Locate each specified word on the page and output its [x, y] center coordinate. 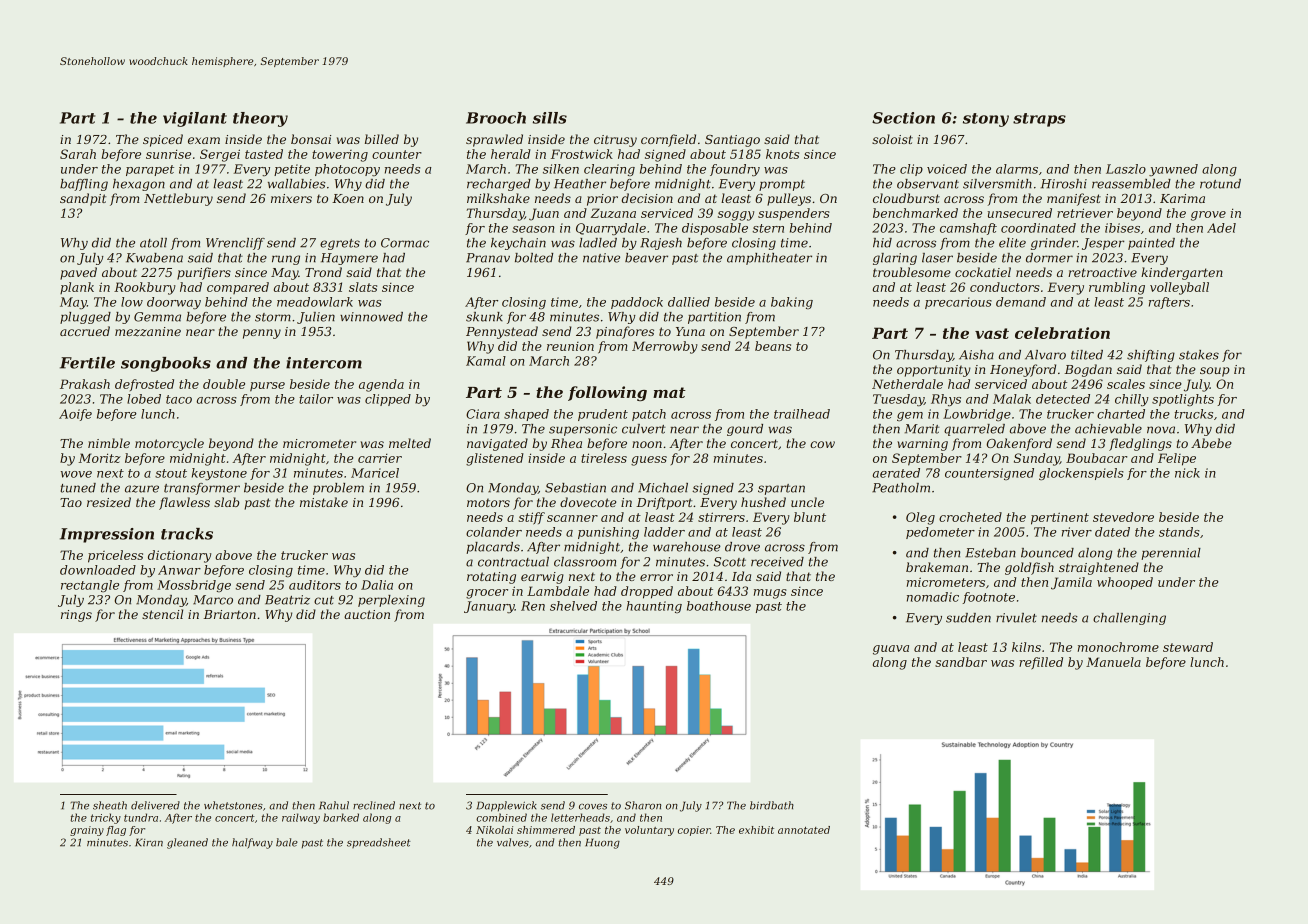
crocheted [970, 517]
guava [891, 650]
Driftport [664, 503]
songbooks [166, 364]
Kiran [149, 842]
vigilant [195, 119]
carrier [380, 458]
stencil [162, 614]
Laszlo [1126, 169]
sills [550, 118]
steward [1188, 647]
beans [773, 346]
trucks [1193, 414]
